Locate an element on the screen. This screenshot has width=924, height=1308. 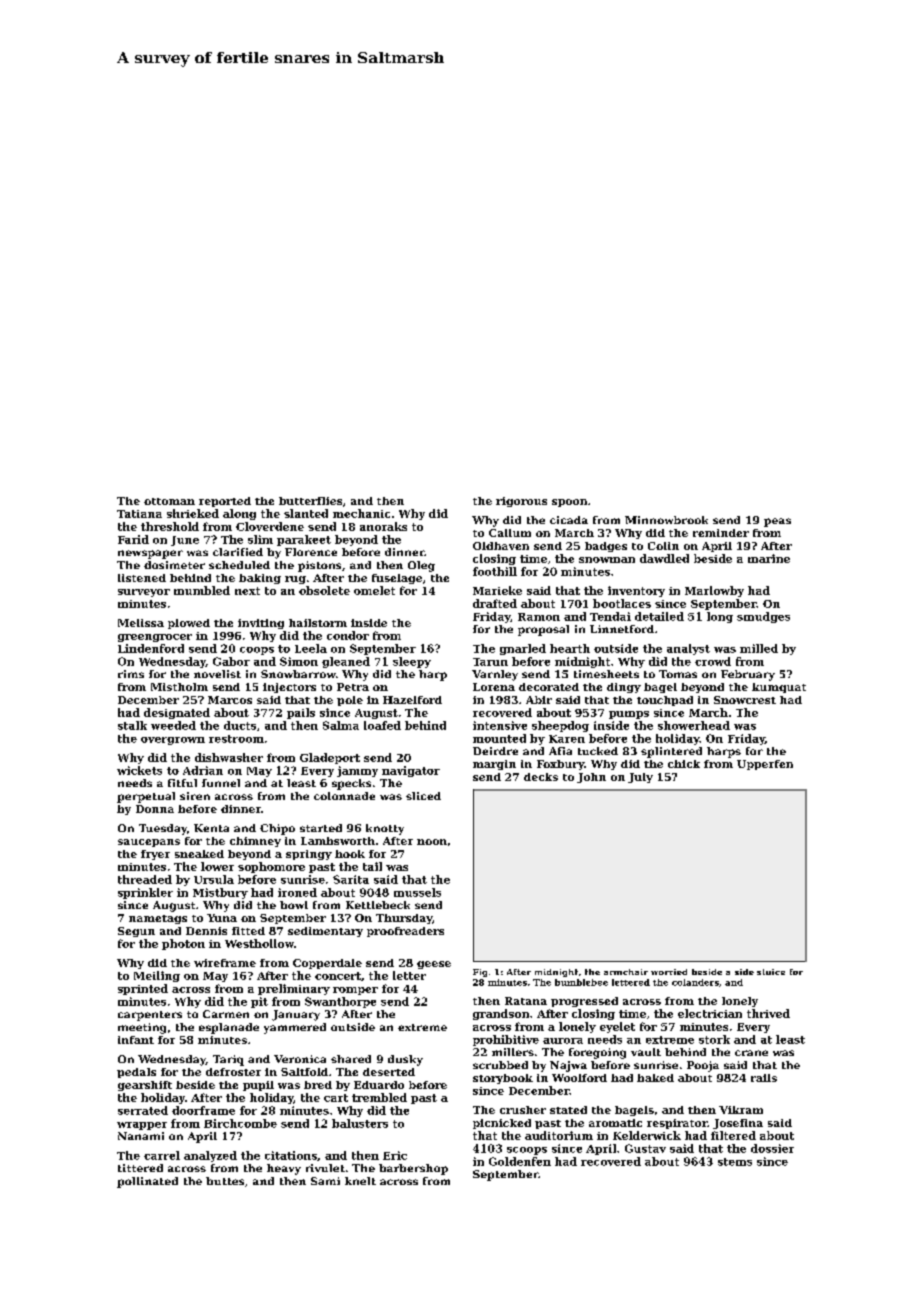
Farid is located at coordinates (133, 539).
